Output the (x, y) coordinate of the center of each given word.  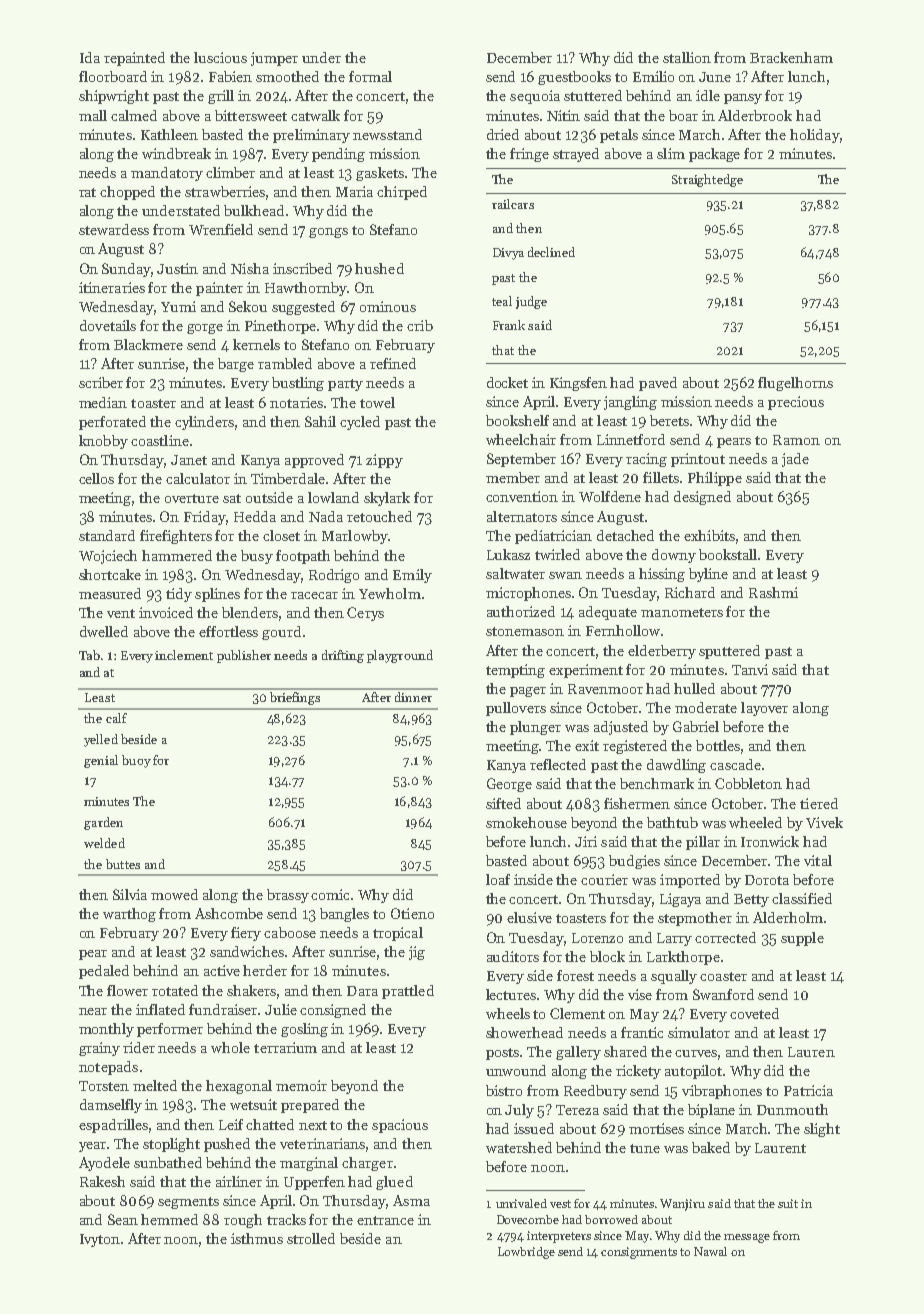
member (513, 477)
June (715, 77)
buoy (136, 761)
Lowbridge (526, 1253)
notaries (296, 402)
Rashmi (773, 592)
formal (370, 76)
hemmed (169, 1219)
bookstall (728, 554)
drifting (343, 656)
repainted (134, 59)
